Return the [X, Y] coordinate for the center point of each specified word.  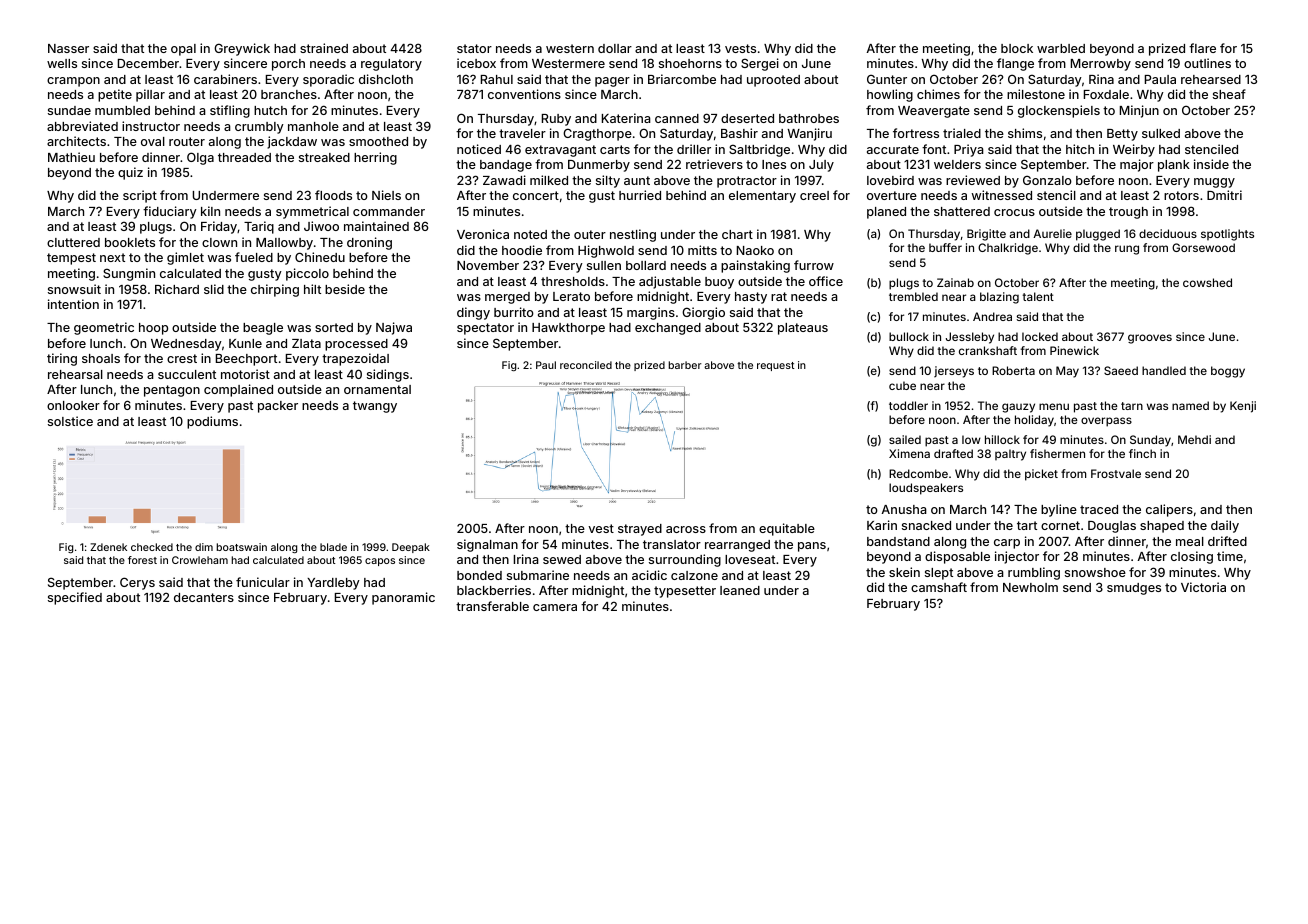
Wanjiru [809, 134]
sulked [1161, 133]
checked [152, 547]
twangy [375, 407]
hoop [153, 329]
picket [1041, 475]
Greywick [242, 49]
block [1017, 48]
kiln [210, 211]
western [570, 48]
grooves [1150, 339]
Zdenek [108, 547]
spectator [485, 329]
